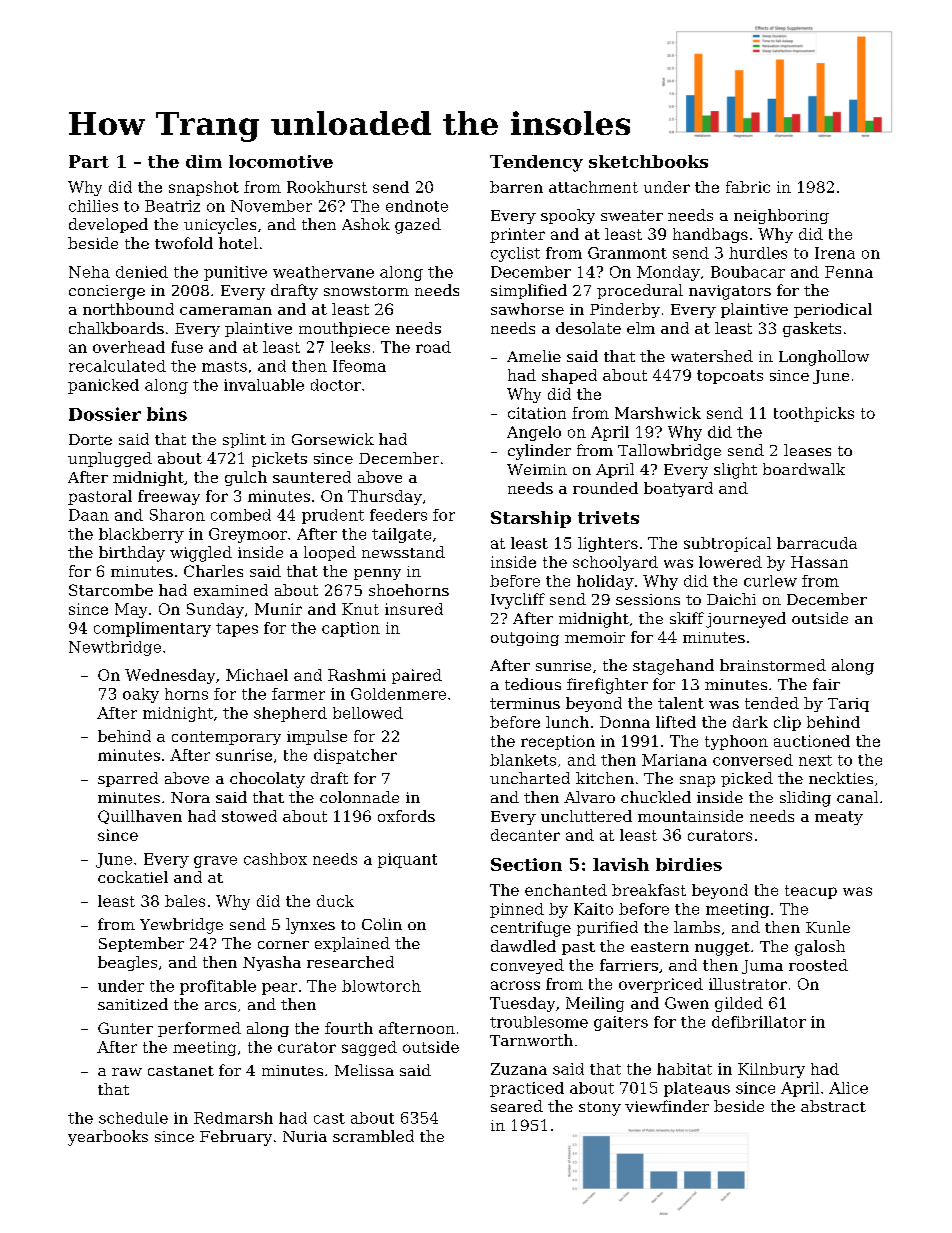  Describe the element at coordinates (127, 963) in the image. I see `beagles` at that location.
